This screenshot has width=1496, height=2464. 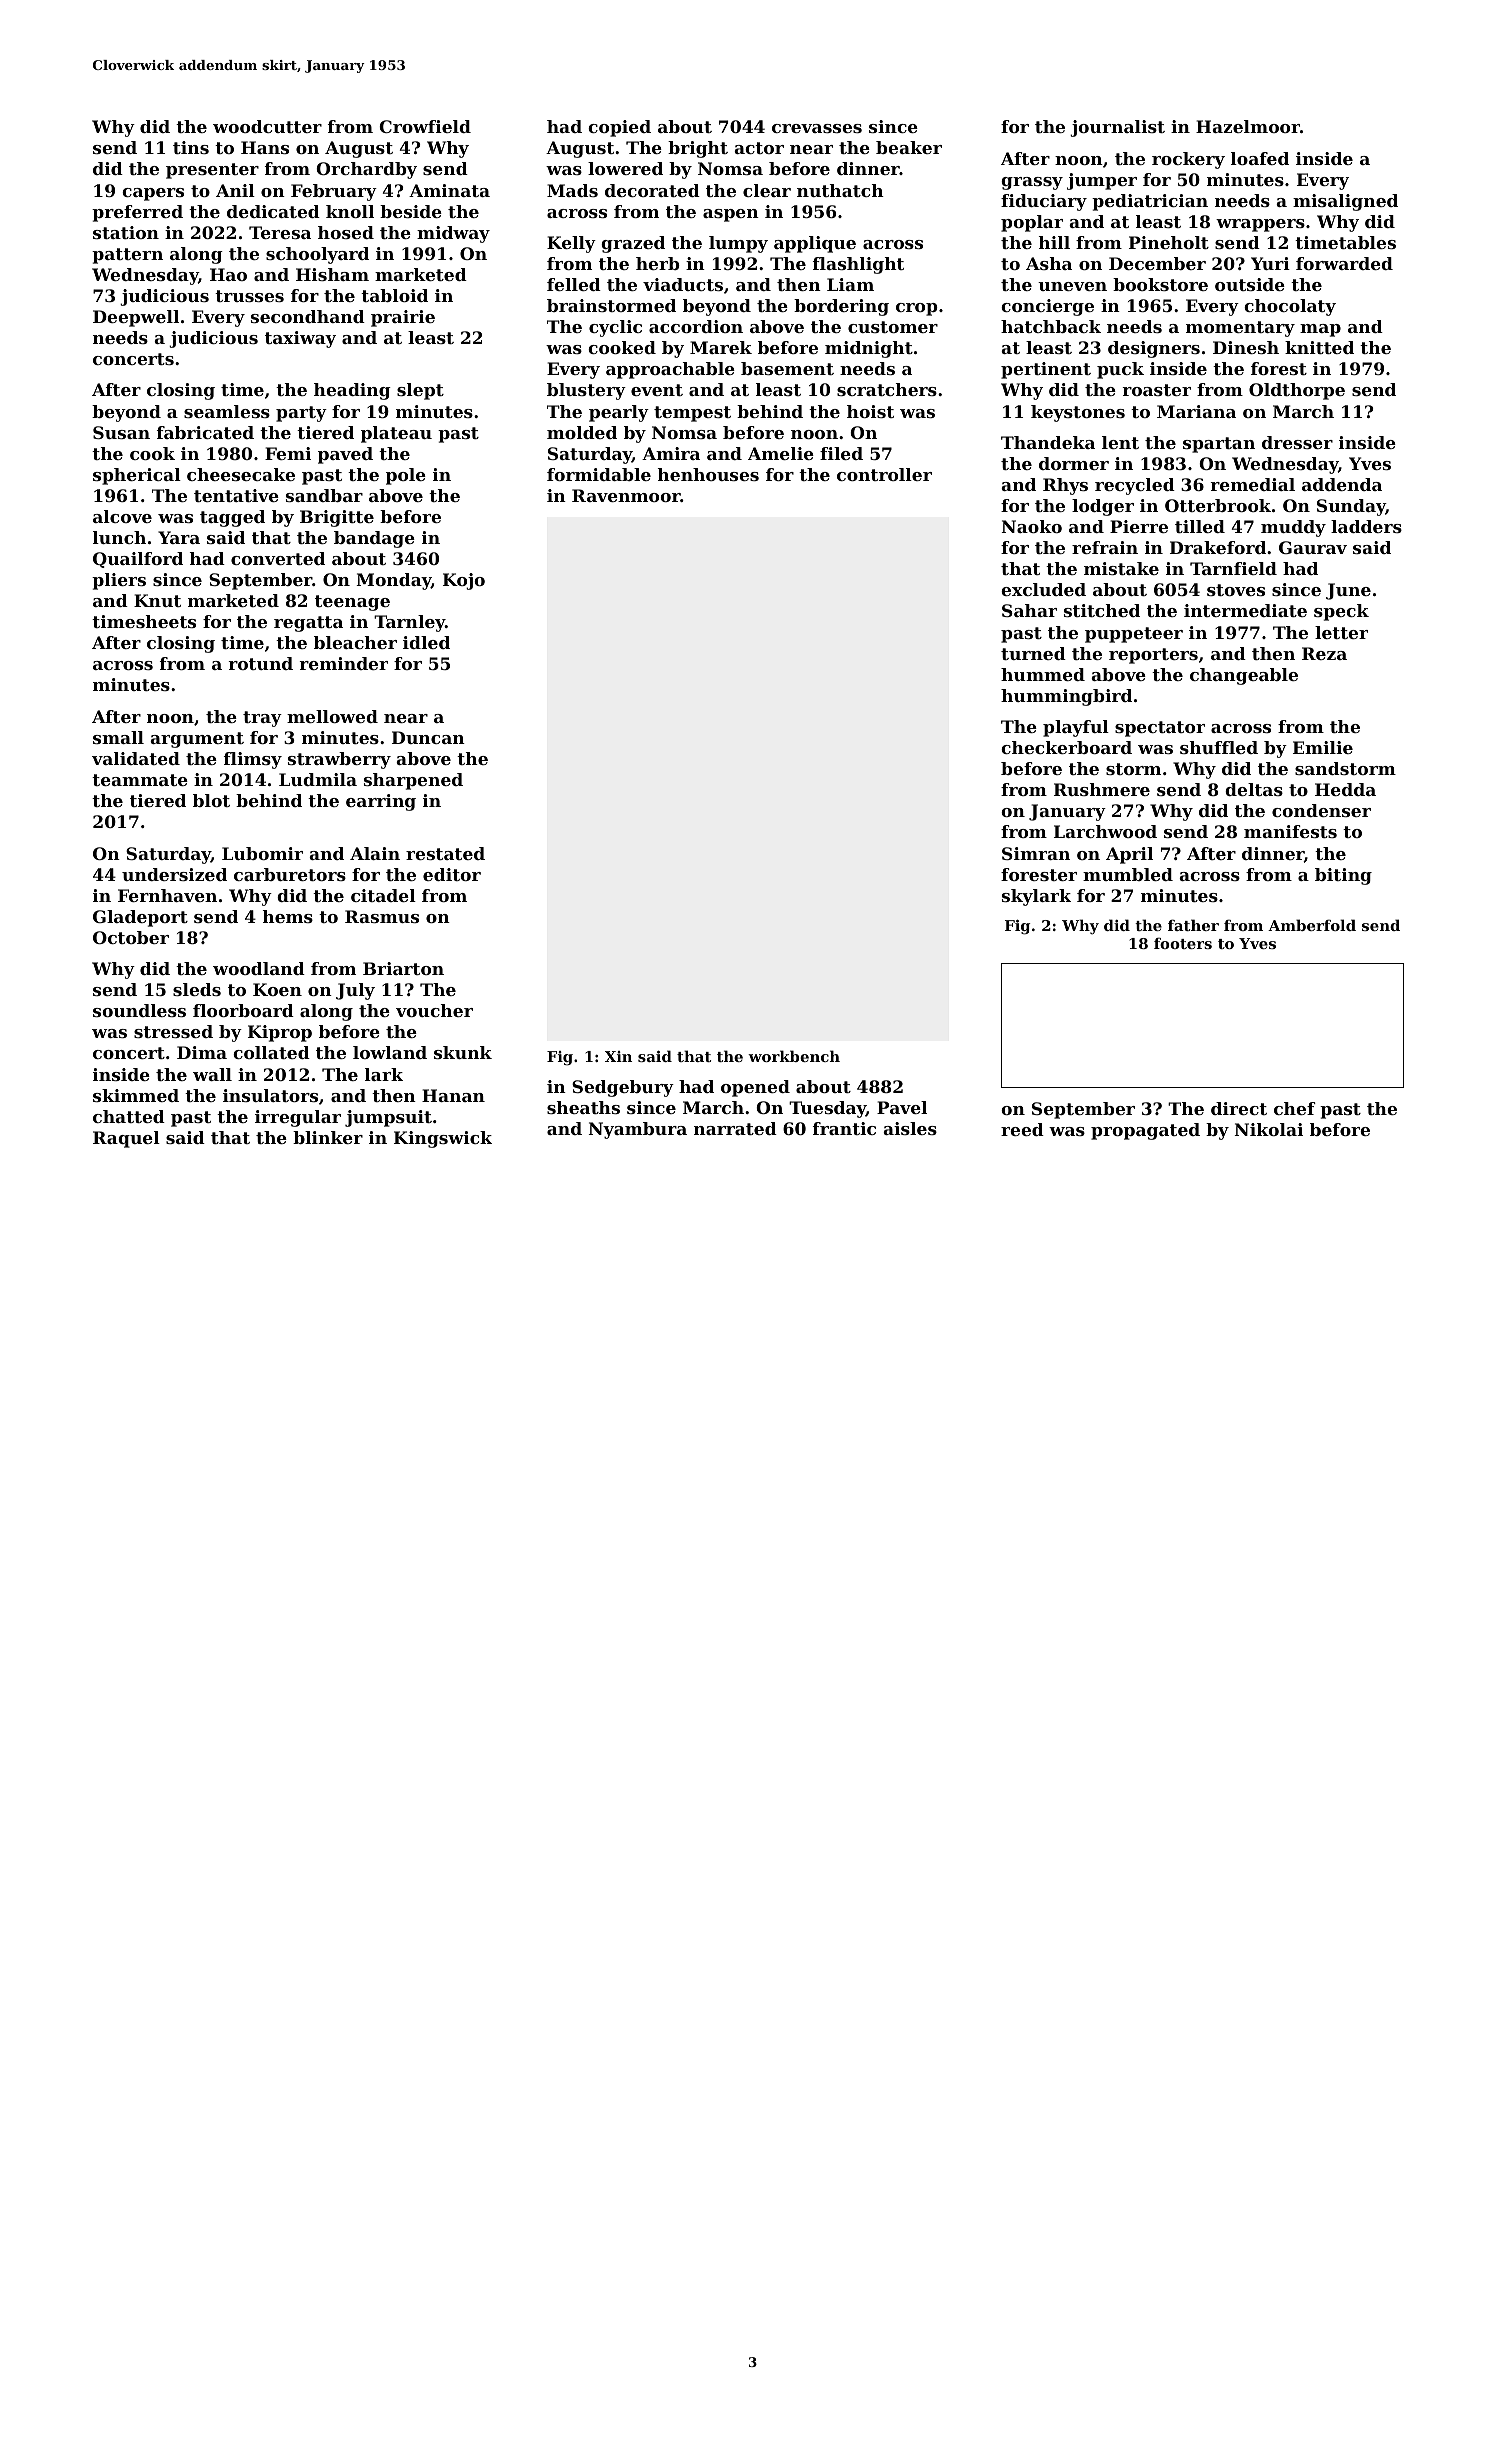 What do you see at coordinates (618, 1056) in the screenshot?
I see `Xin` at bounding box center [618, 1056].
